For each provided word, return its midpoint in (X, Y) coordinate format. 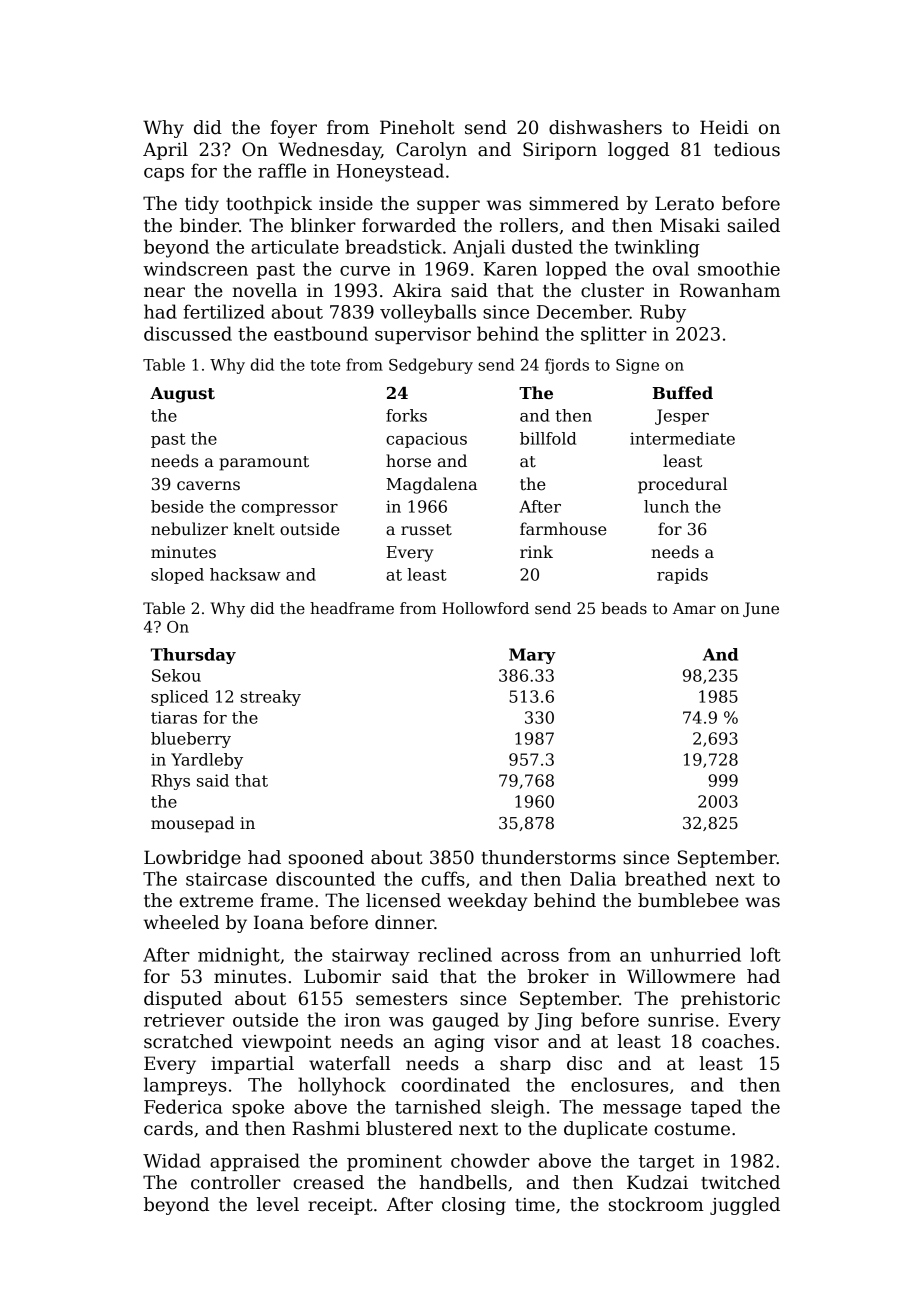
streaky (270, 698)
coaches (738, 1041)
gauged (465, 1021)
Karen (510, 269)
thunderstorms (548, 857)
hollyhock (342, 1086)
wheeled (181, 922)
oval (671, 268)
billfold (548, 438)
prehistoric (730, 1000)
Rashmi (326, 1128)
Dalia (593, 878)
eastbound (321, 333)
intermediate (682, 438)
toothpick (269, 205)
